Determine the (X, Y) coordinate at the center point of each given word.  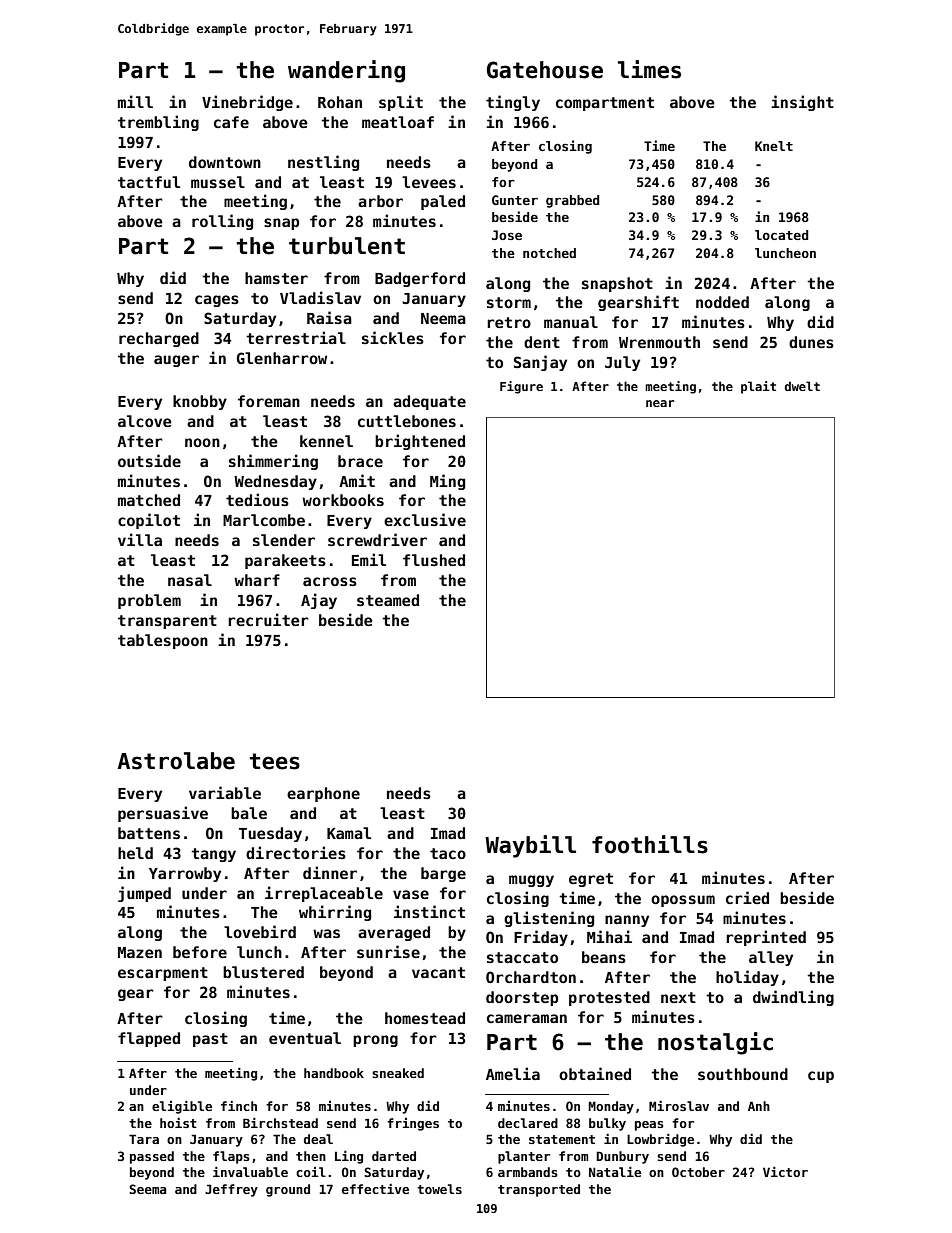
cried (747, 897)
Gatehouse (545, 70)
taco (448, 853)
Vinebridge (247, 103)
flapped (149, 1039)
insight (802, 103)
